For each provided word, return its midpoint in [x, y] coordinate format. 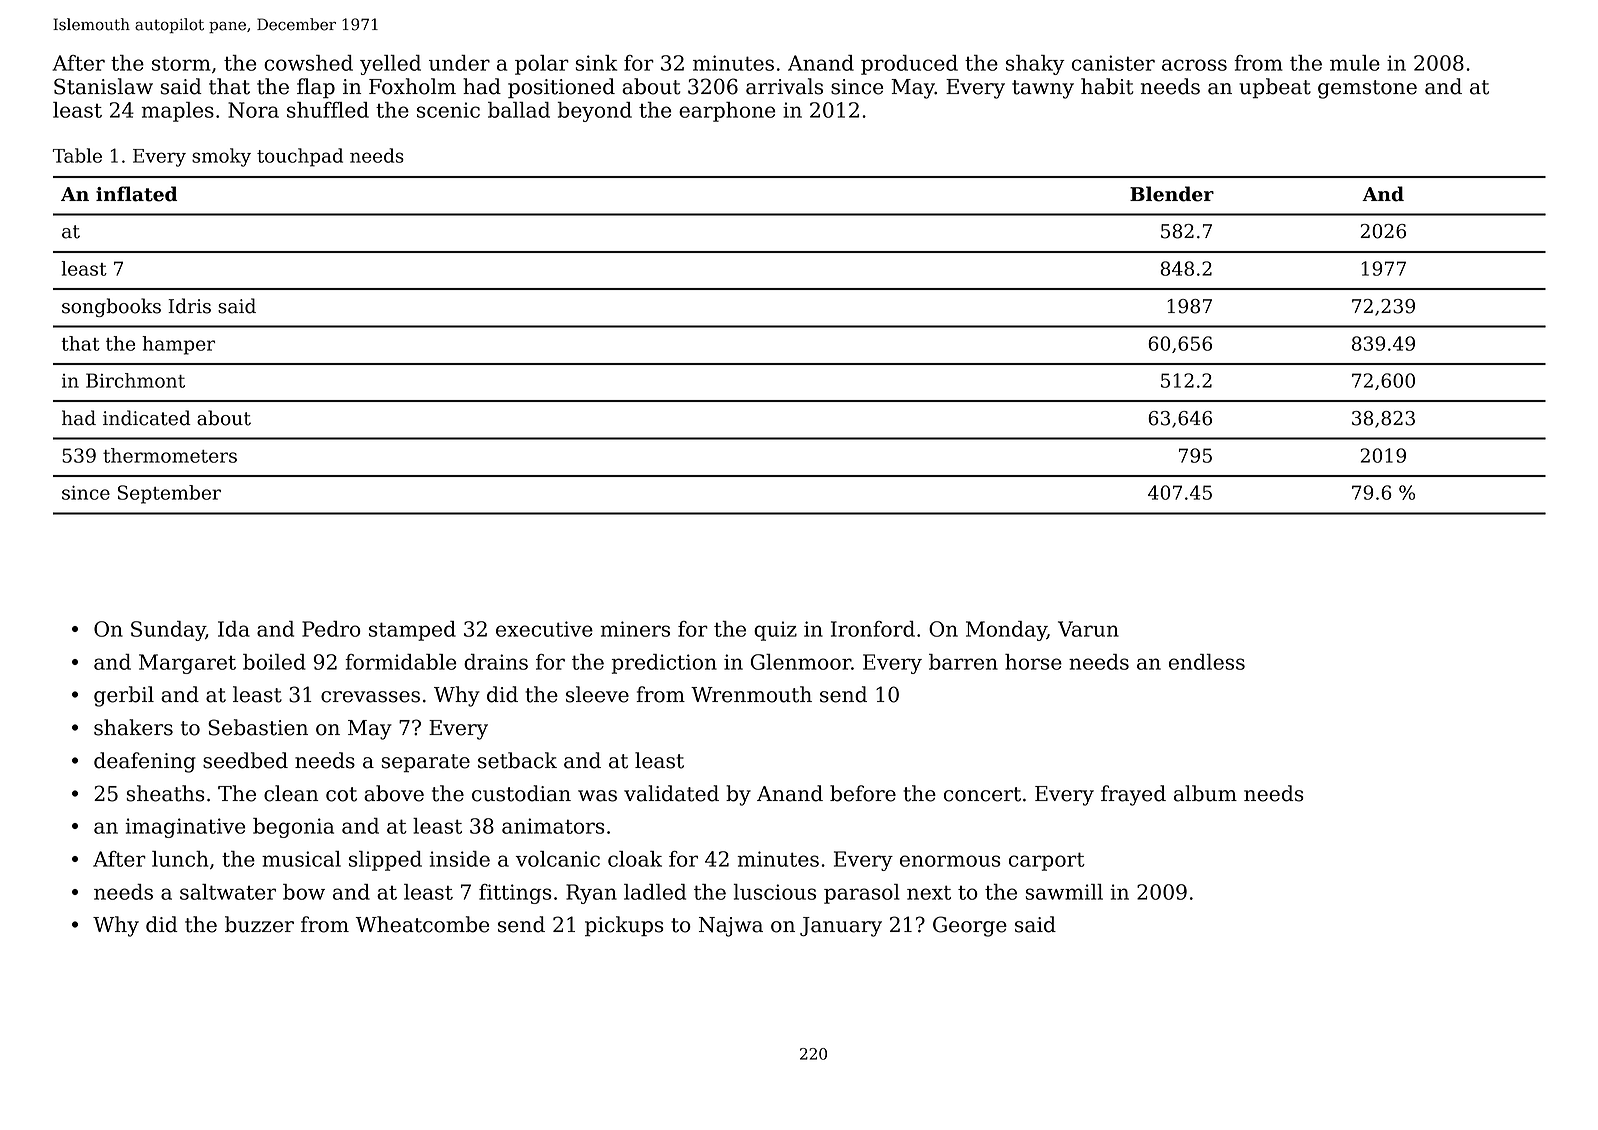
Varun [1088, 629]
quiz [775, 631]
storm [181, 63]
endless [1207, 662]
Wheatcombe [422, 924]
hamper [178, 345]
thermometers [170, 455]
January [841, 927]
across [1194, 65]
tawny [1043, 89]
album [1205, 793]
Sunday [168, 631]
